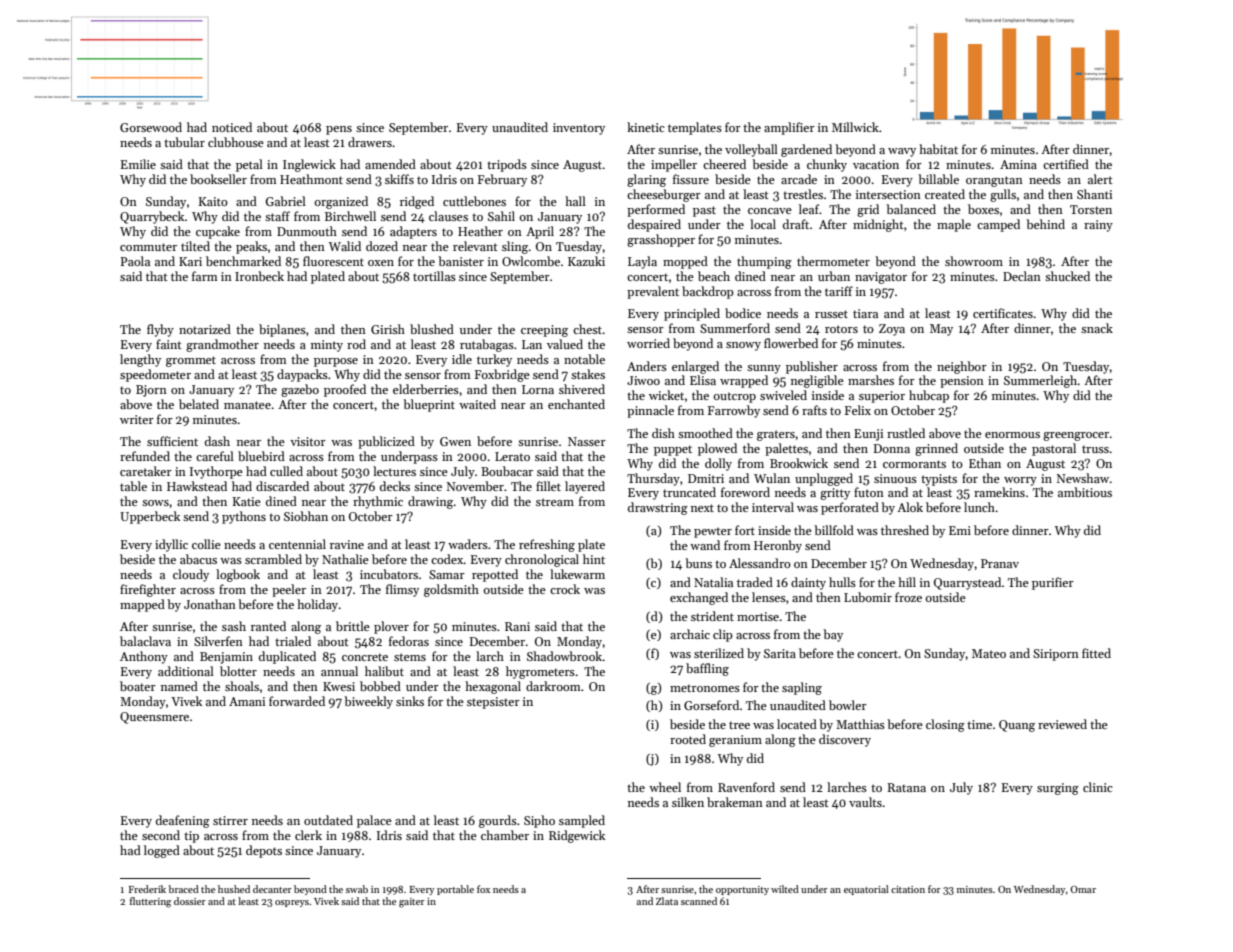 The image size is (1233, 952). Describe the element at coordinates (888, 194) in the image. I see `intersection` at that location.
